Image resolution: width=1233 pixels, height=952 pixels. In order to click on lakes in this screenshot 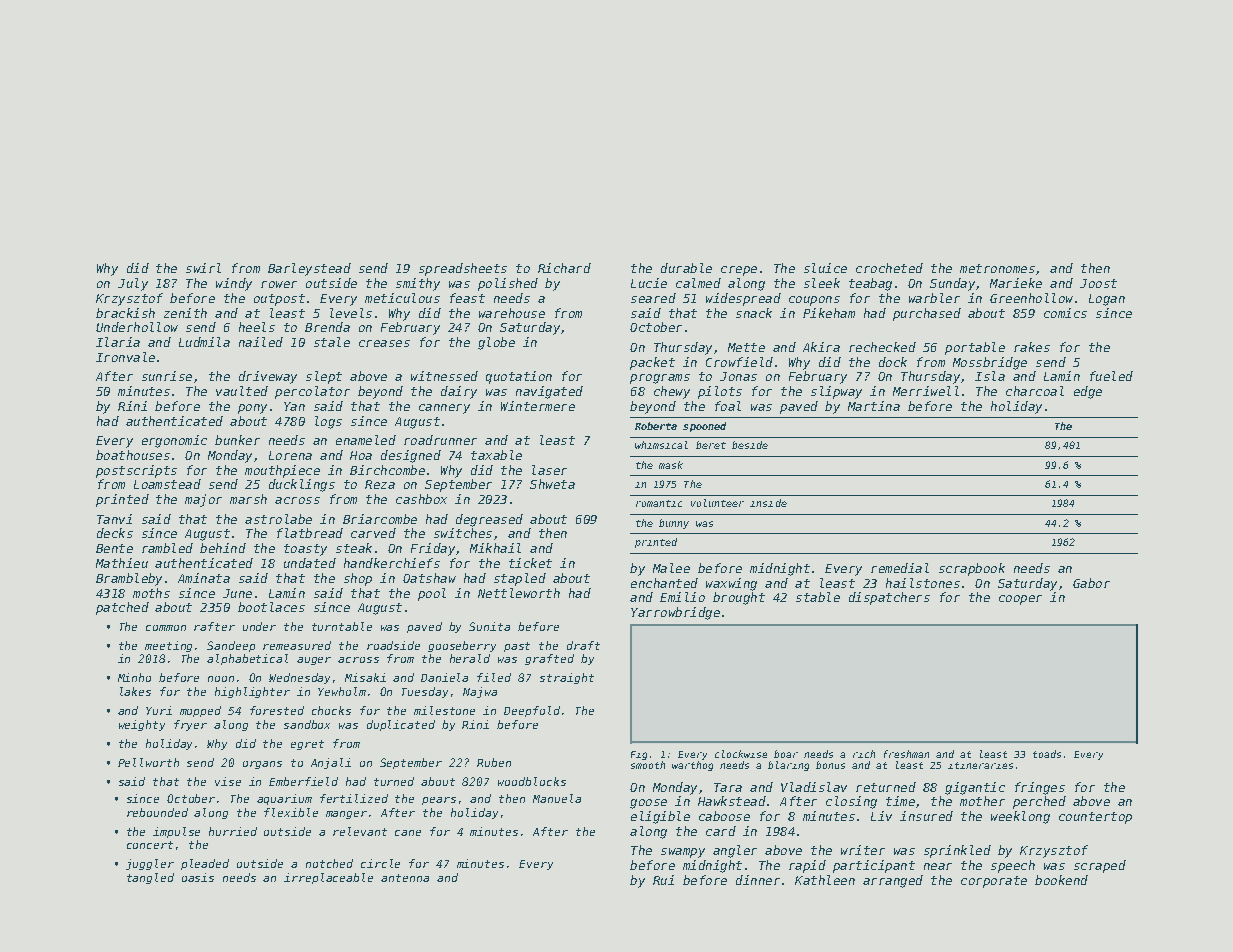, I will do `click(135, 691)`.
